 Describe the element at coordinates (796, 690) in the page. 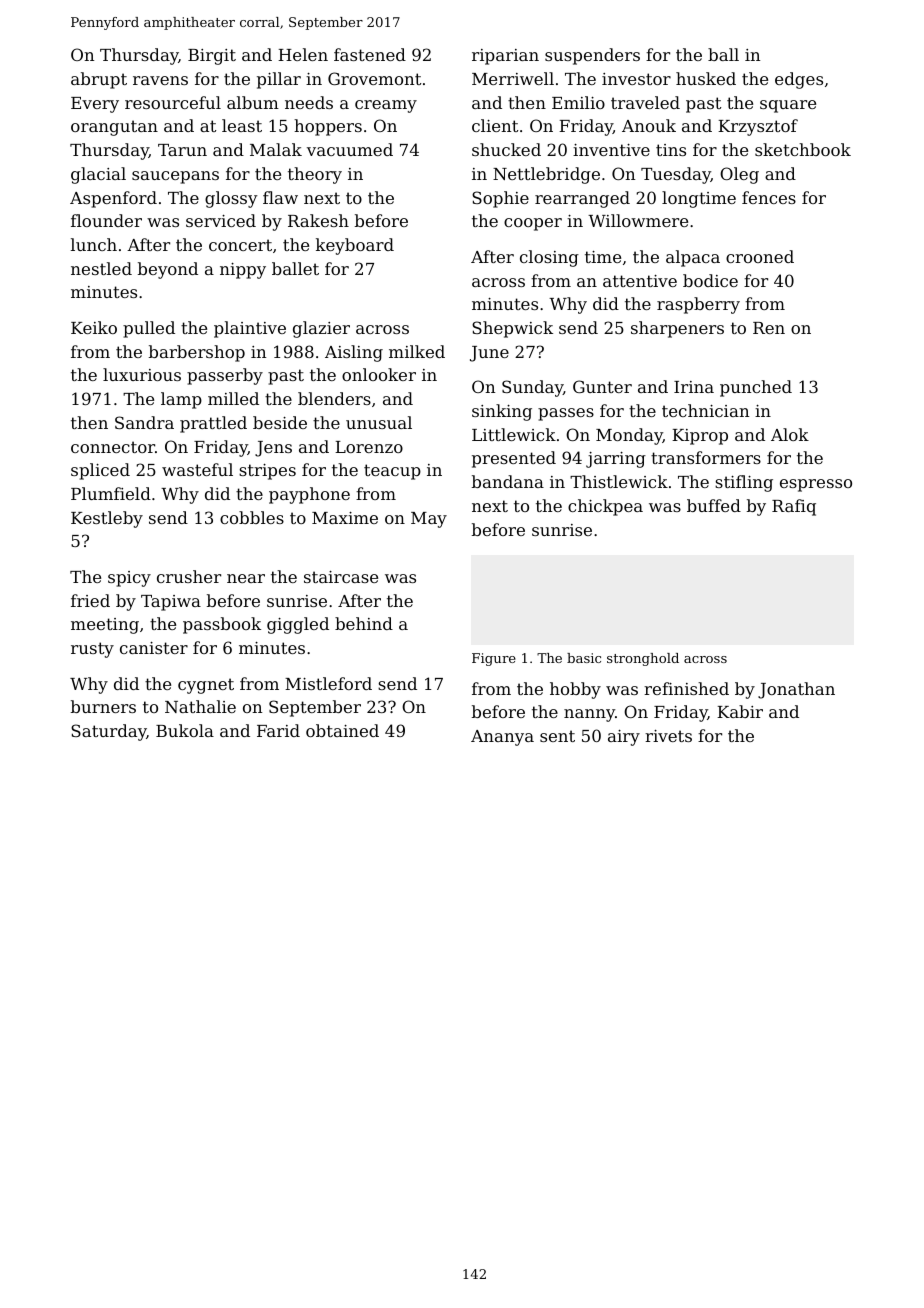

I see `Jonathan` at that location.
